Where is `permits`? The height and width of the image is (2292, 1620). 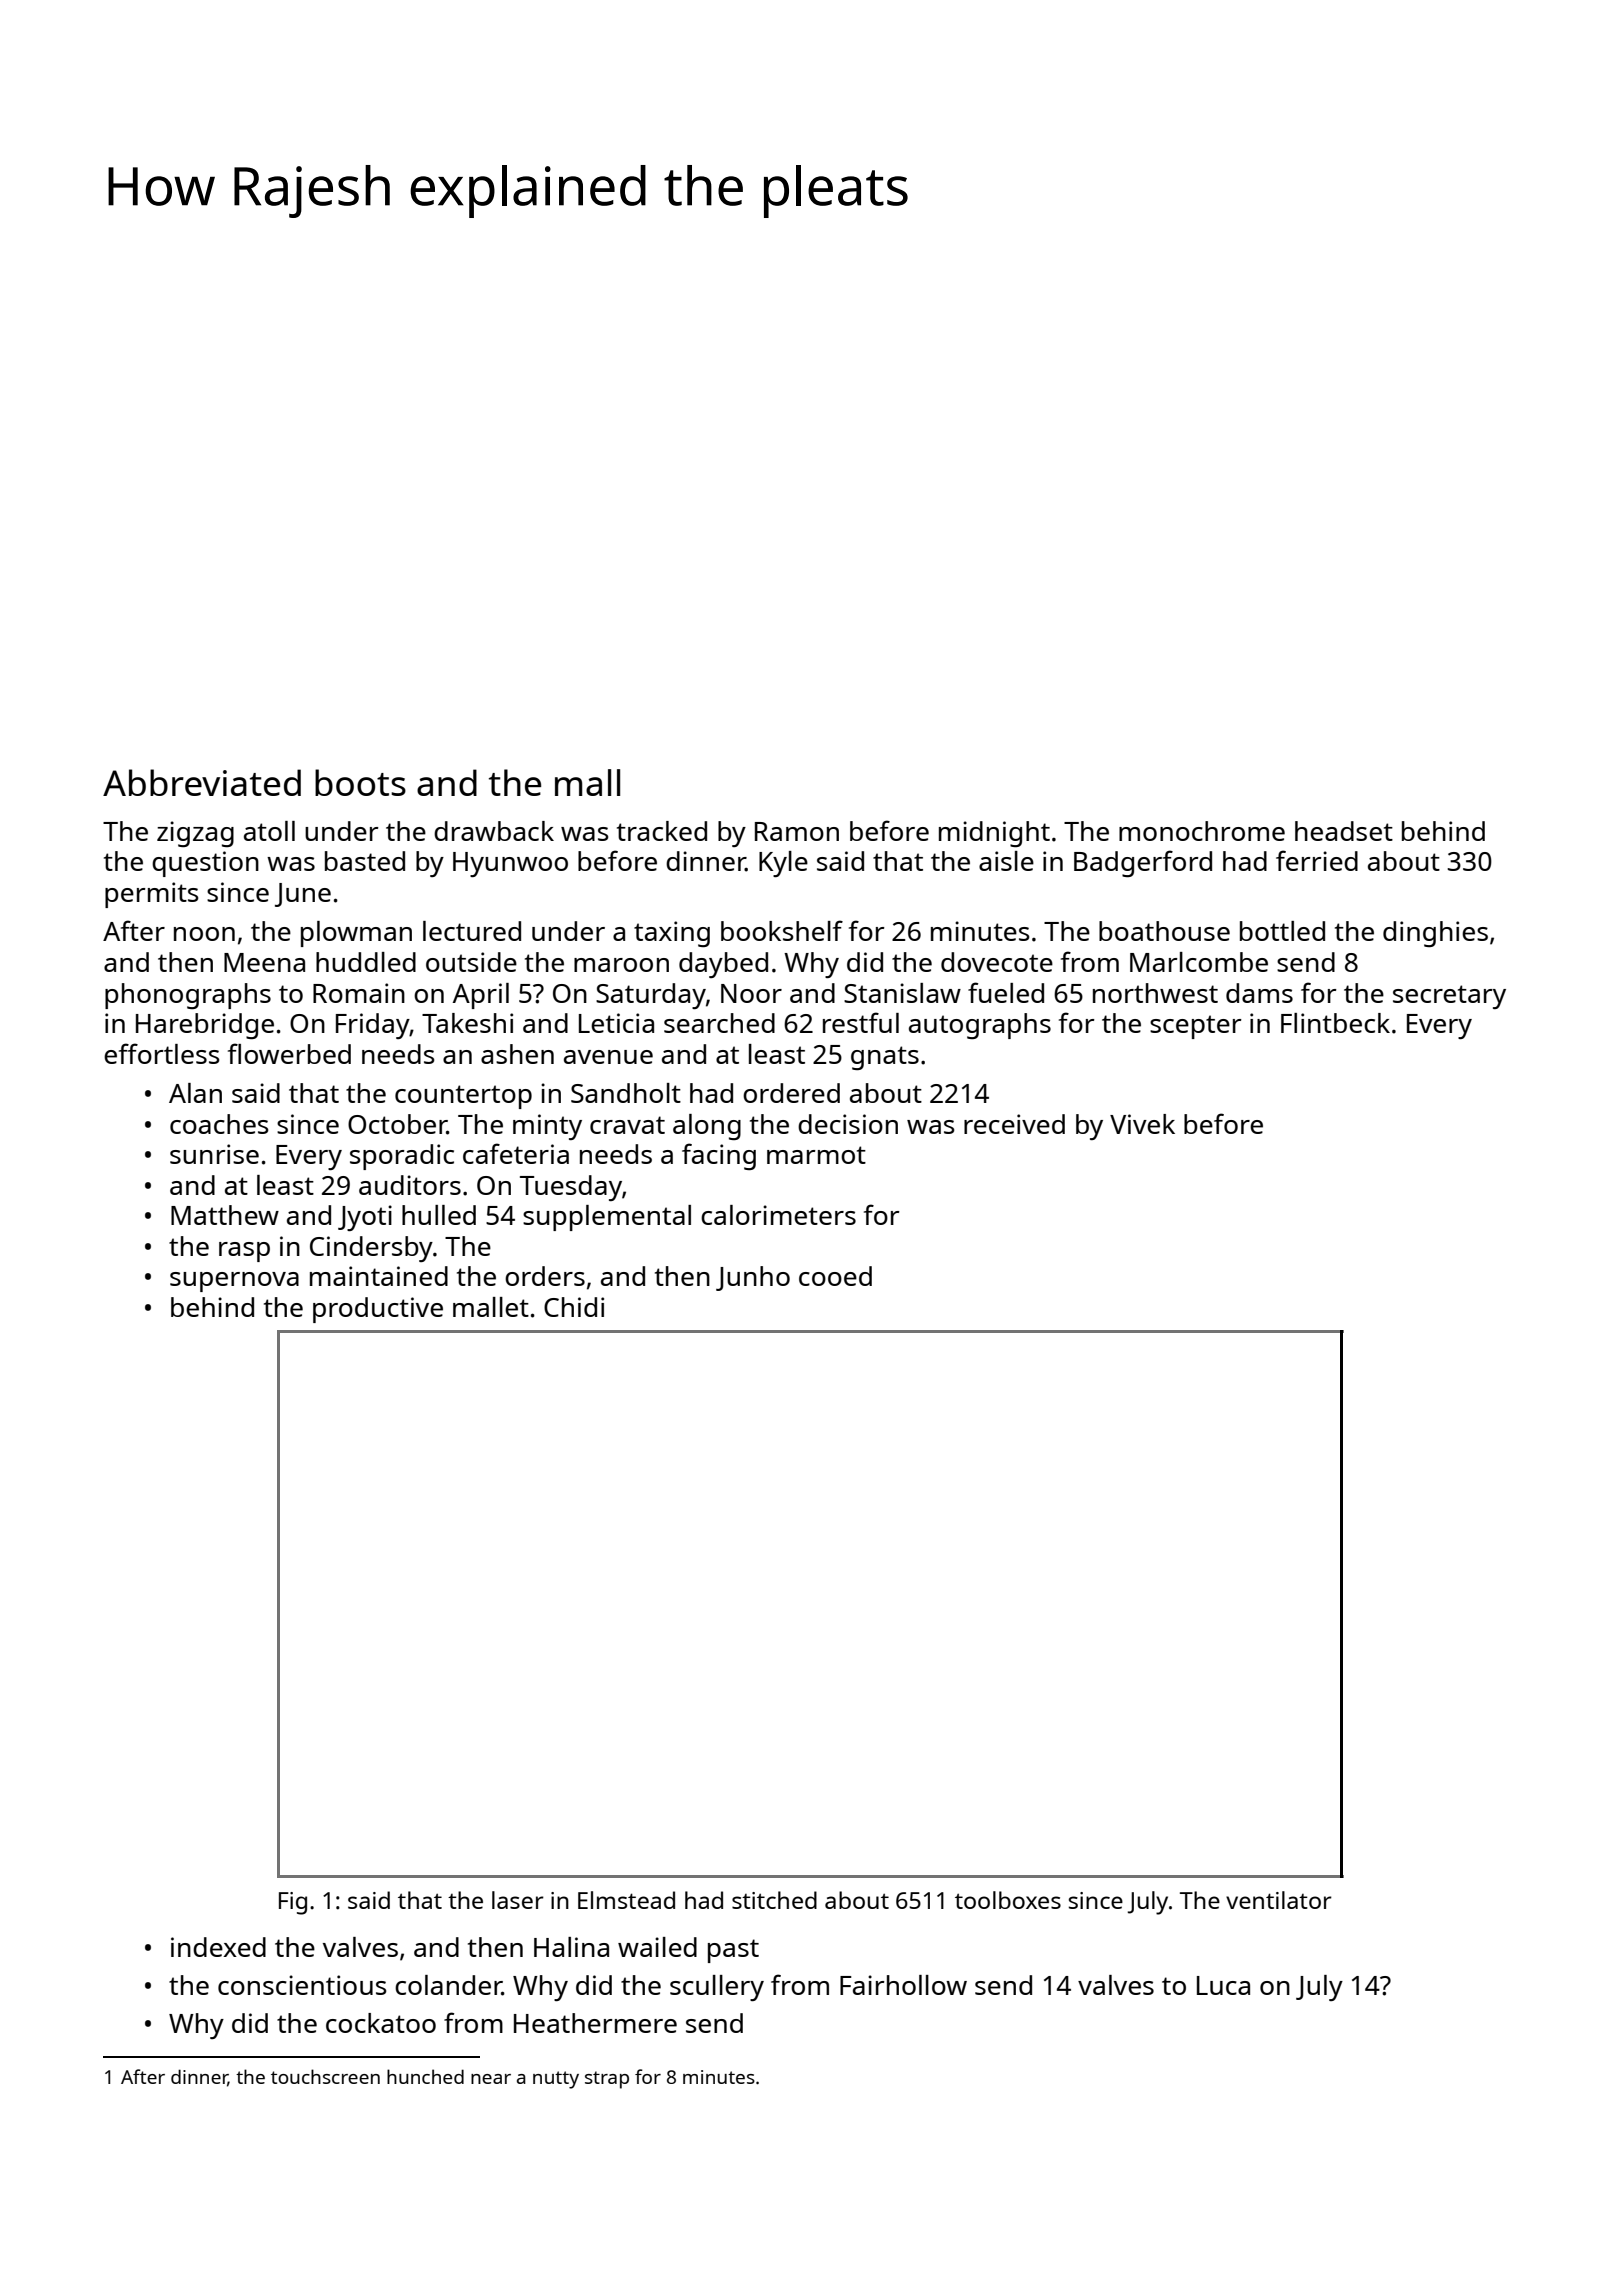
permits is located at coordinates (151, 895).
